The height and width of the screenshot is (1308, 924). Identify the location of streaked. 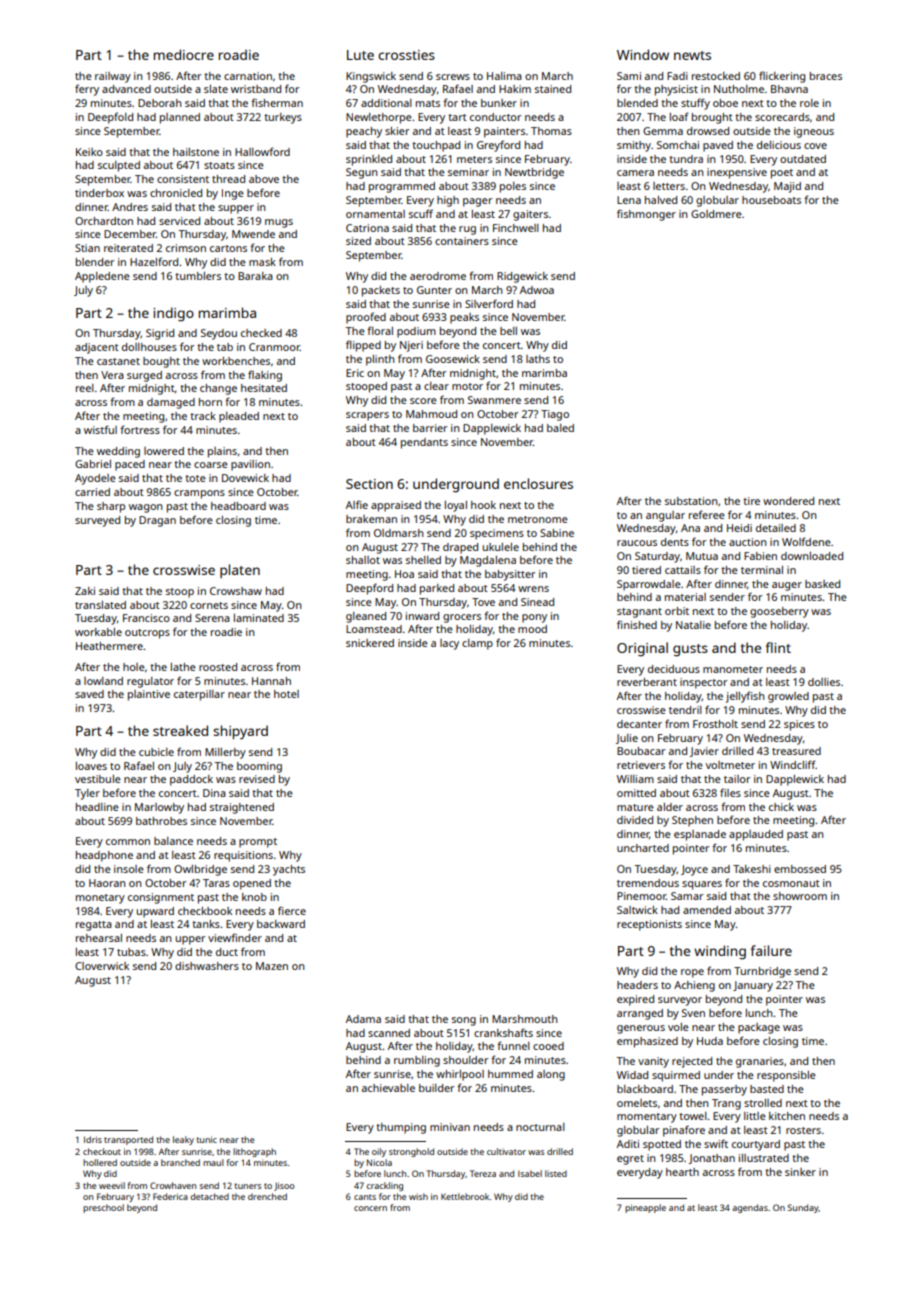
(180, 730).
